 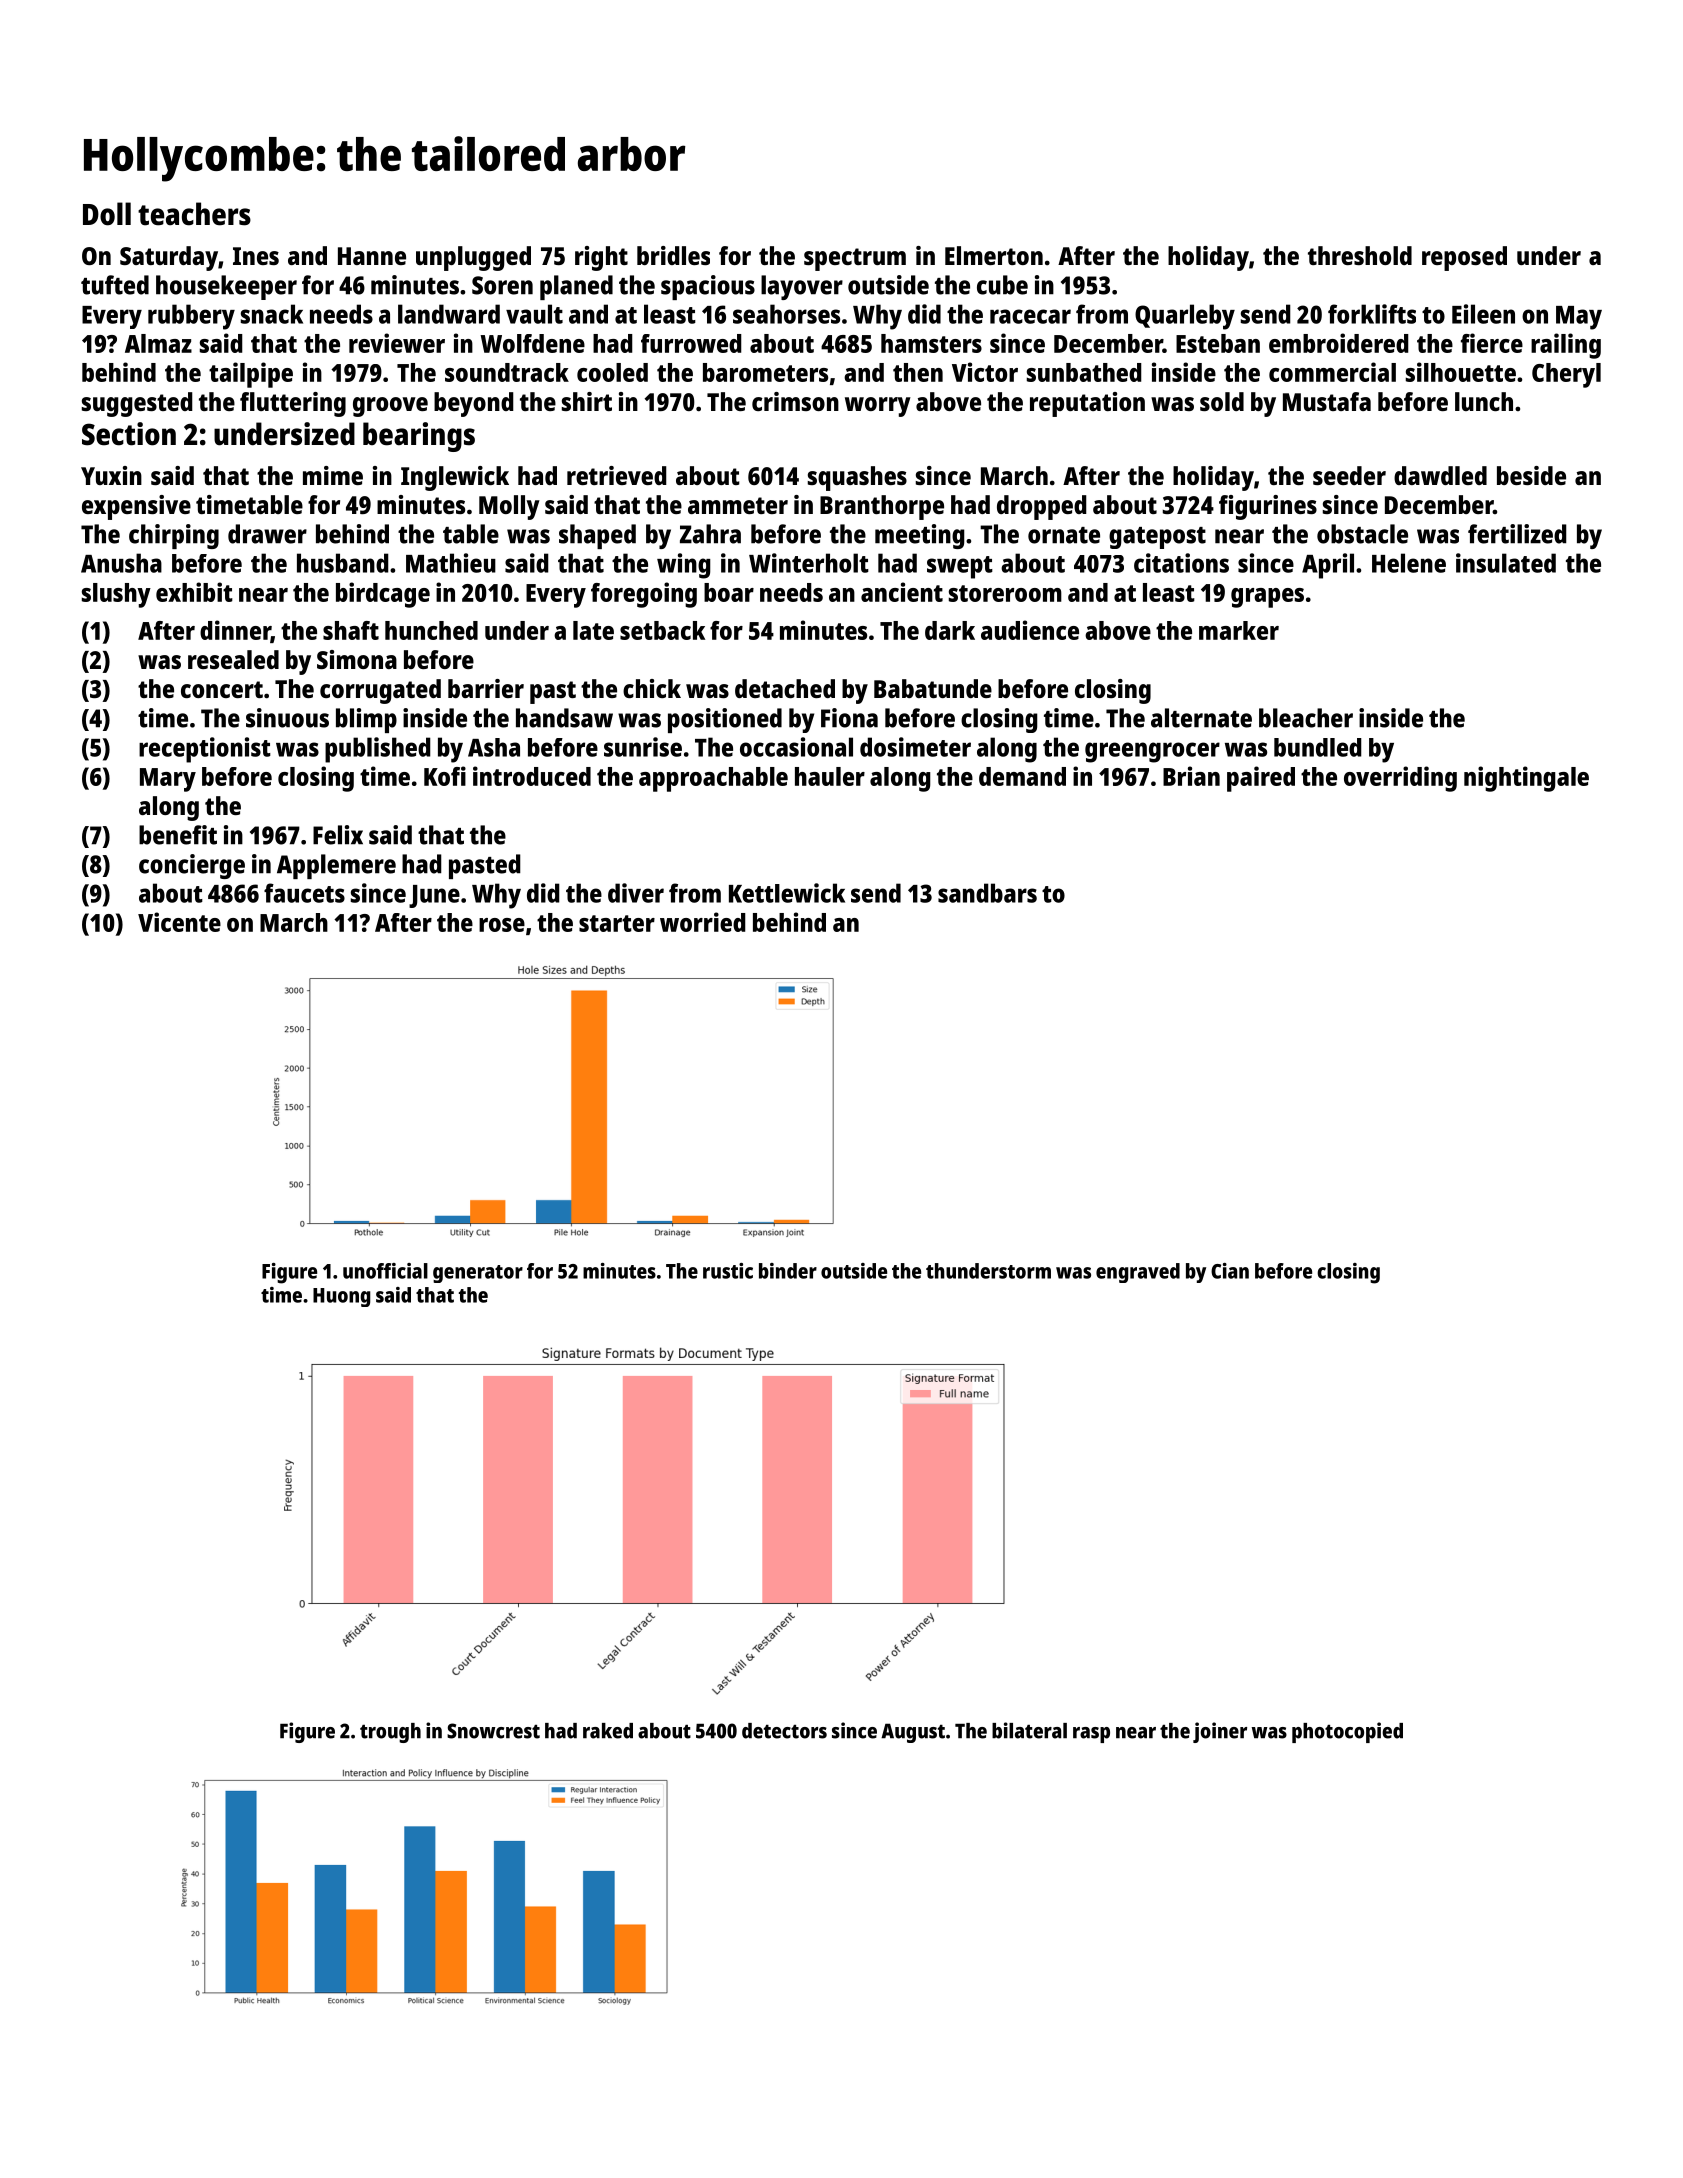 I want to click on unofficial, so click(x=385, y=1271).
